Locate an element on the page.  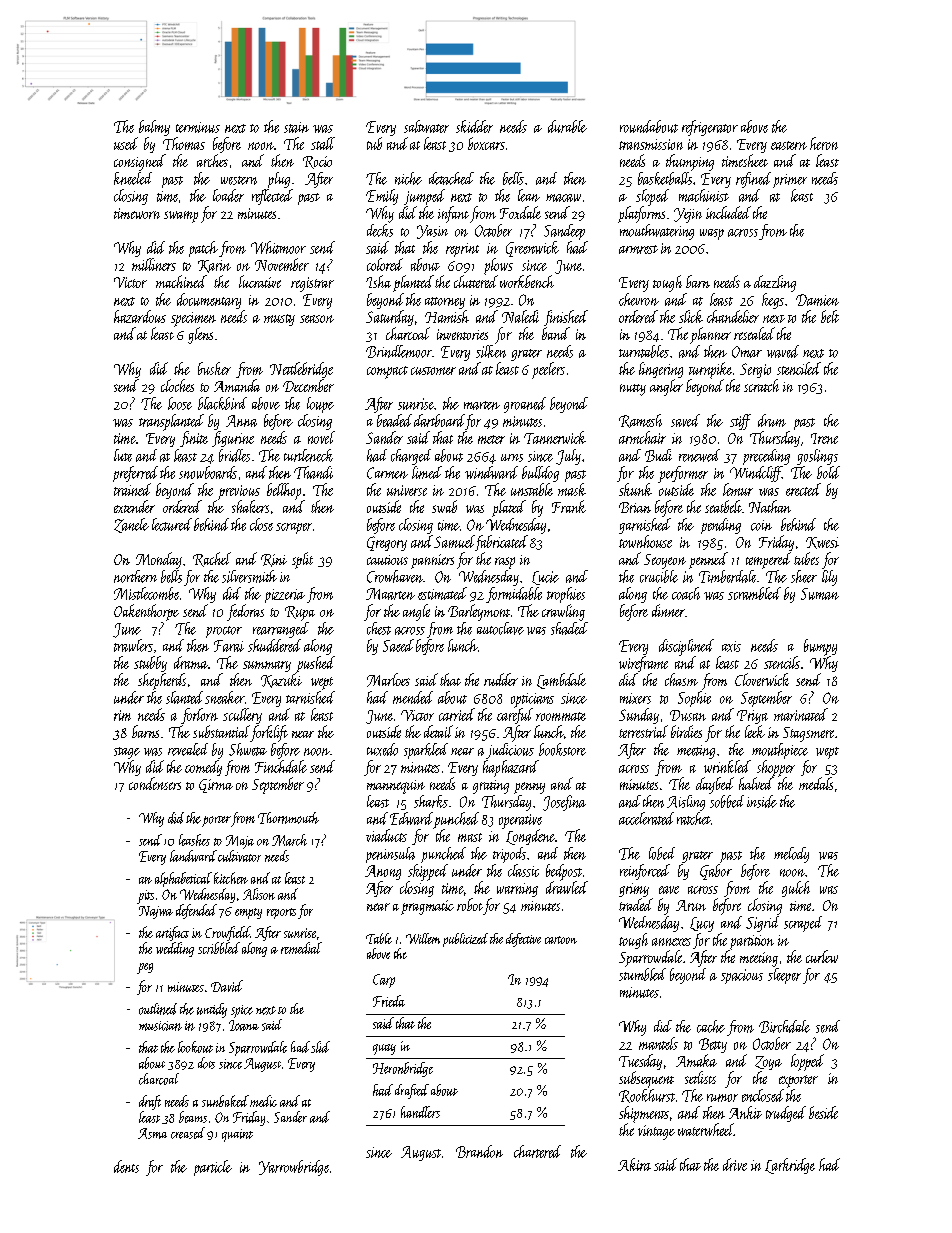
Gabor is located at coordinates (716, 872).
